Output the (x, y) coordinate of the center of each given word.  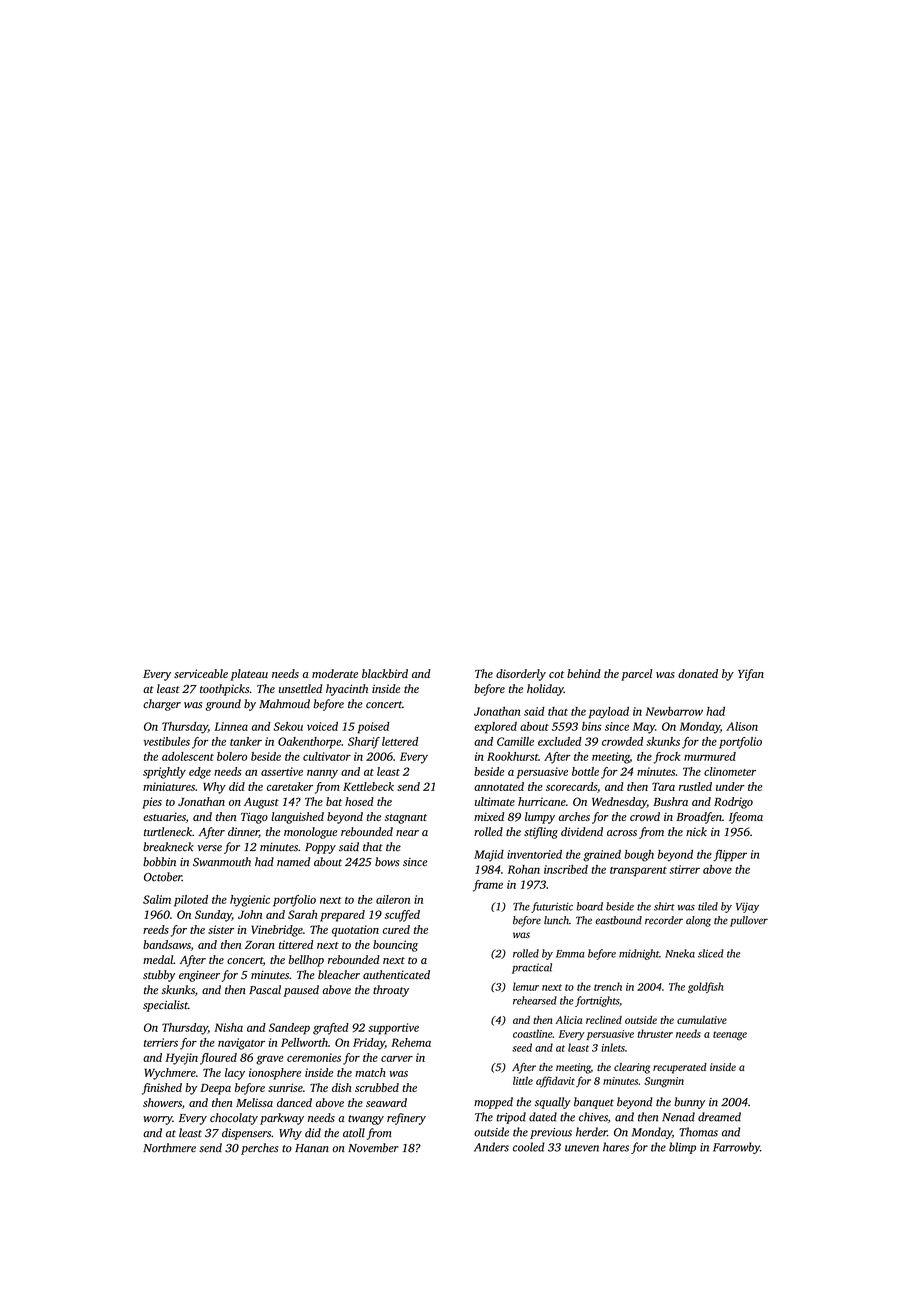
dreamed (719, 1117)
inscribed (566, 869)
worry (158, 1120)
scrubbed (377, 1087)
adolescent (188, 756)
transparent (638, 872)
